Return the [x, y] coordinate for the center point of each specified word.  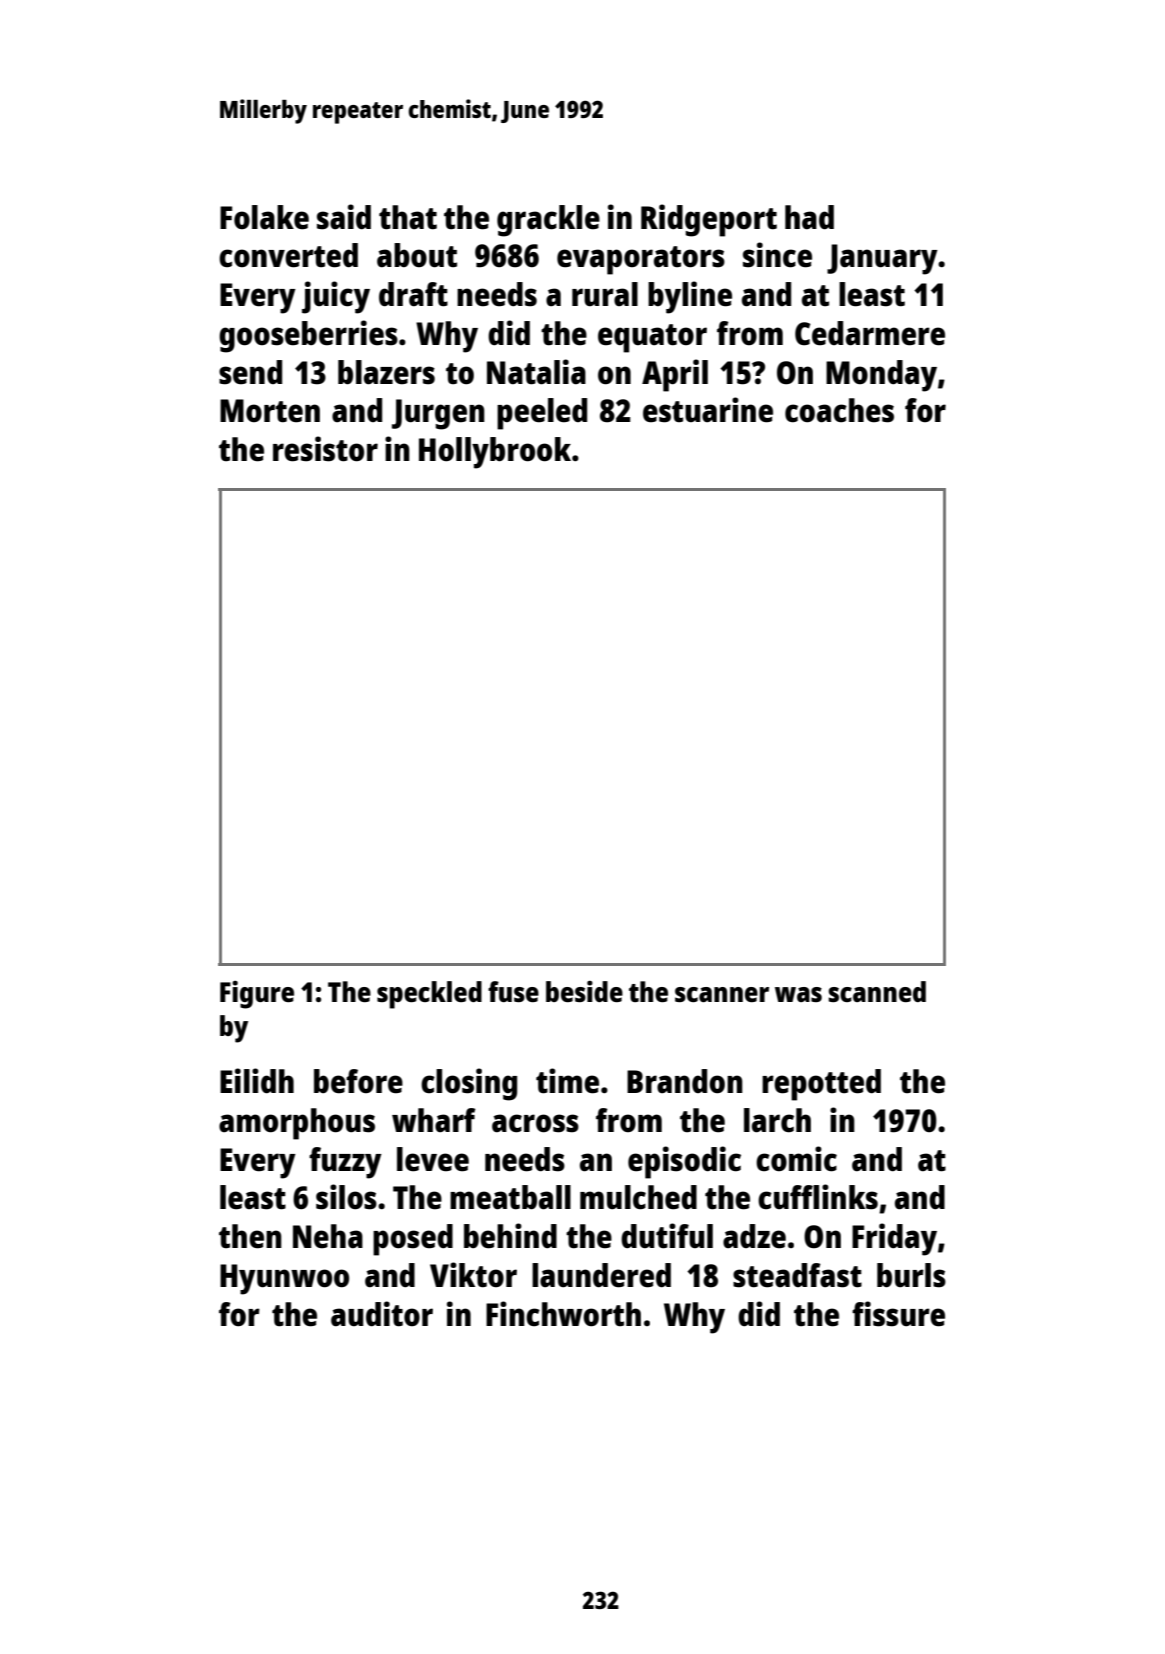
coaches [839, 410]
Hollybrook [495, 453]
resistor [325, 449]
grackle [548, 221]
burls [911, 1275]
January [882, 259]
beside [584, 991]
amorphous [297, 1124]
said [344, 217]
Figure [257, 995]
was [798, 994]
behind [510, 1236]
